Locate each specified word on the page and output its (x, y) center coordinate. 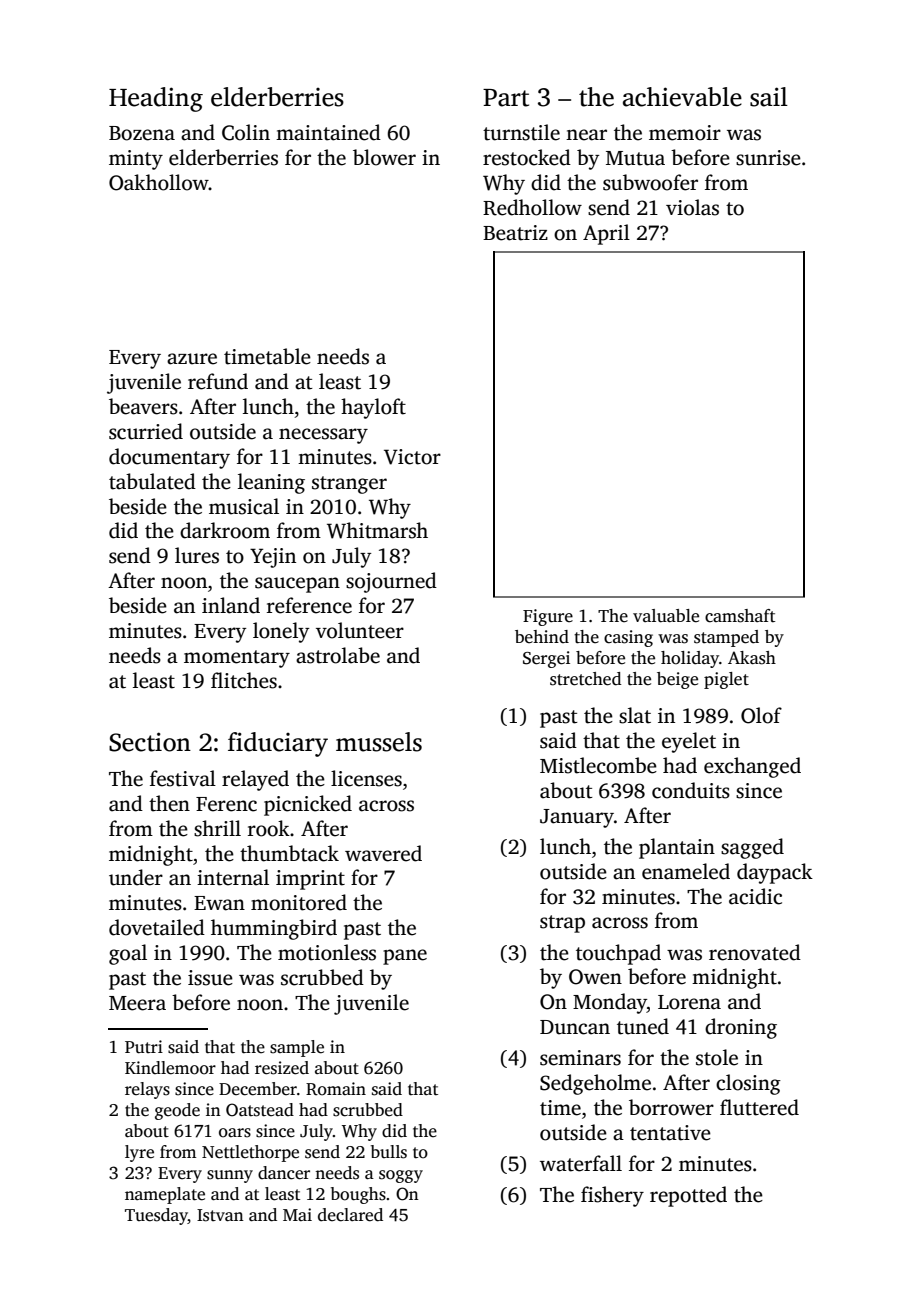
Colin (246, 132)
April (606, 234)
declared (350, 1215)
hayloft (373, 408)
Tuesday (156, 1216)
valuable (666, 616)
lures (197, 555)
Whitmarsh (377, 530)
